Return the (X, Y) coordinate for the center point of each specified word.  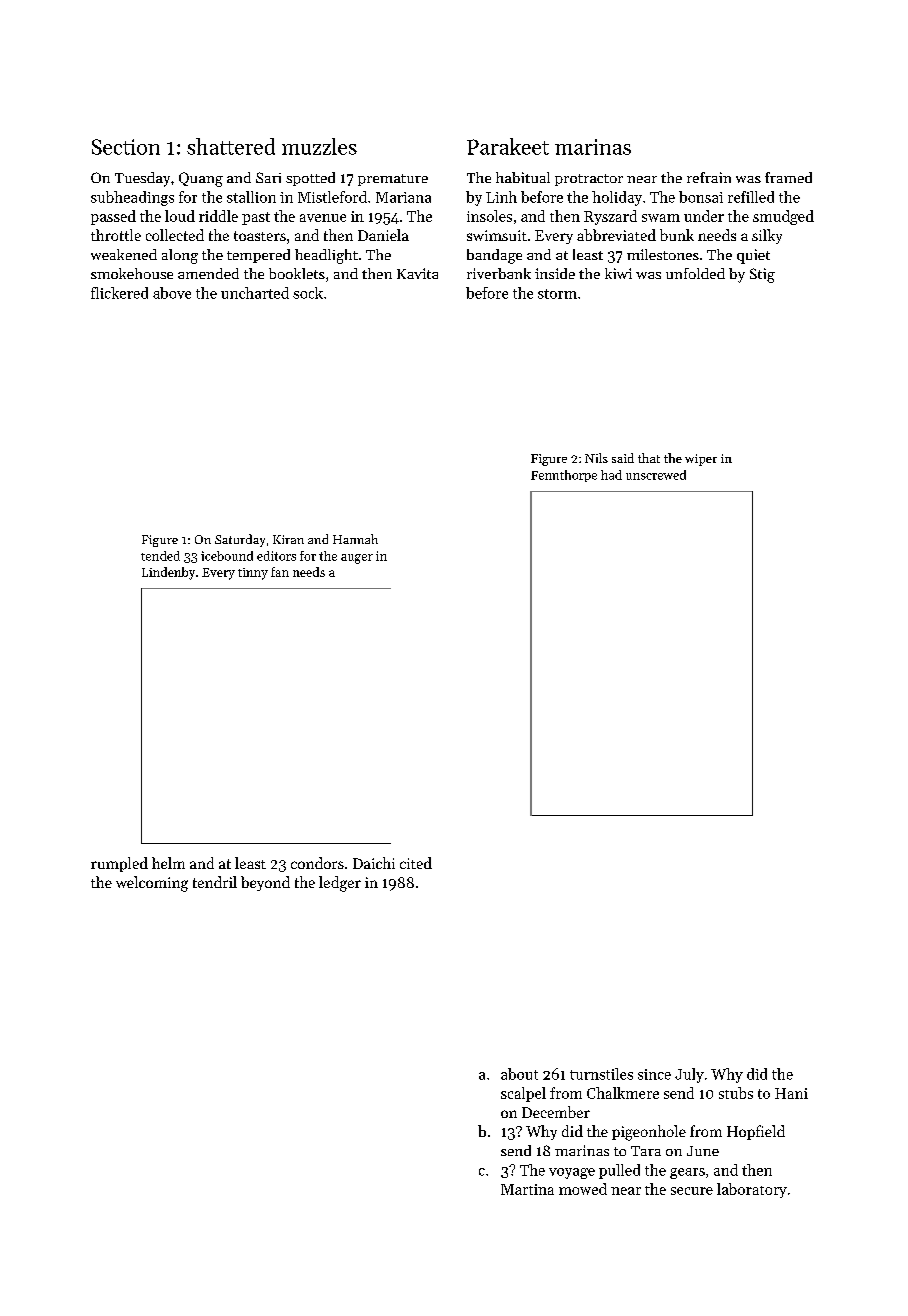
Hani (791, 1093)
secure (692, 1191)
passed (113, 217)
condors (317, 863)
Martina (527, 1189)
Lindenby (168, 573)
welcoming (152, 884)
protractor (589, 180)
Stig (762, 275)
